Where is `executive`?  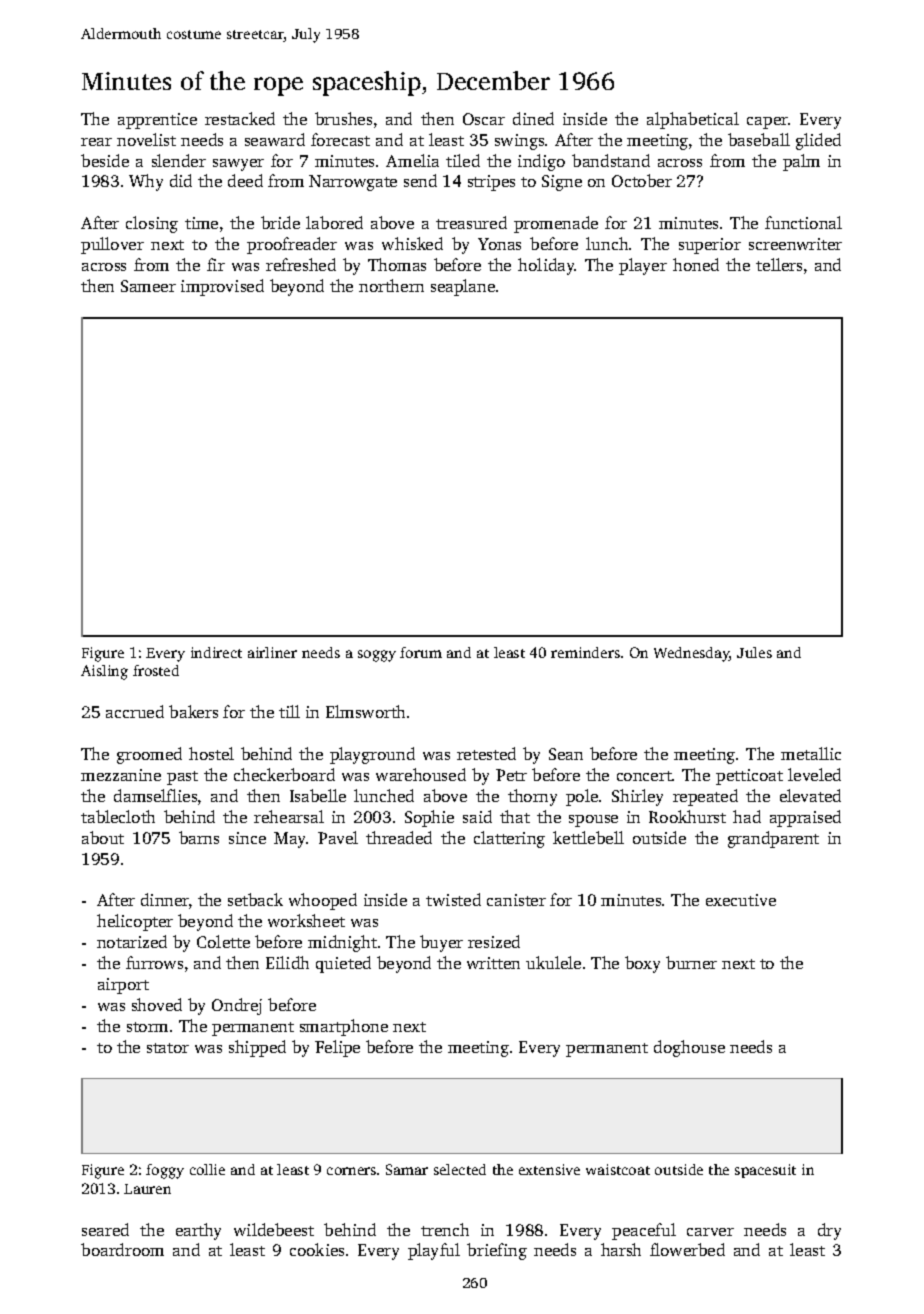
executive is located at coordinates (741, 900).
